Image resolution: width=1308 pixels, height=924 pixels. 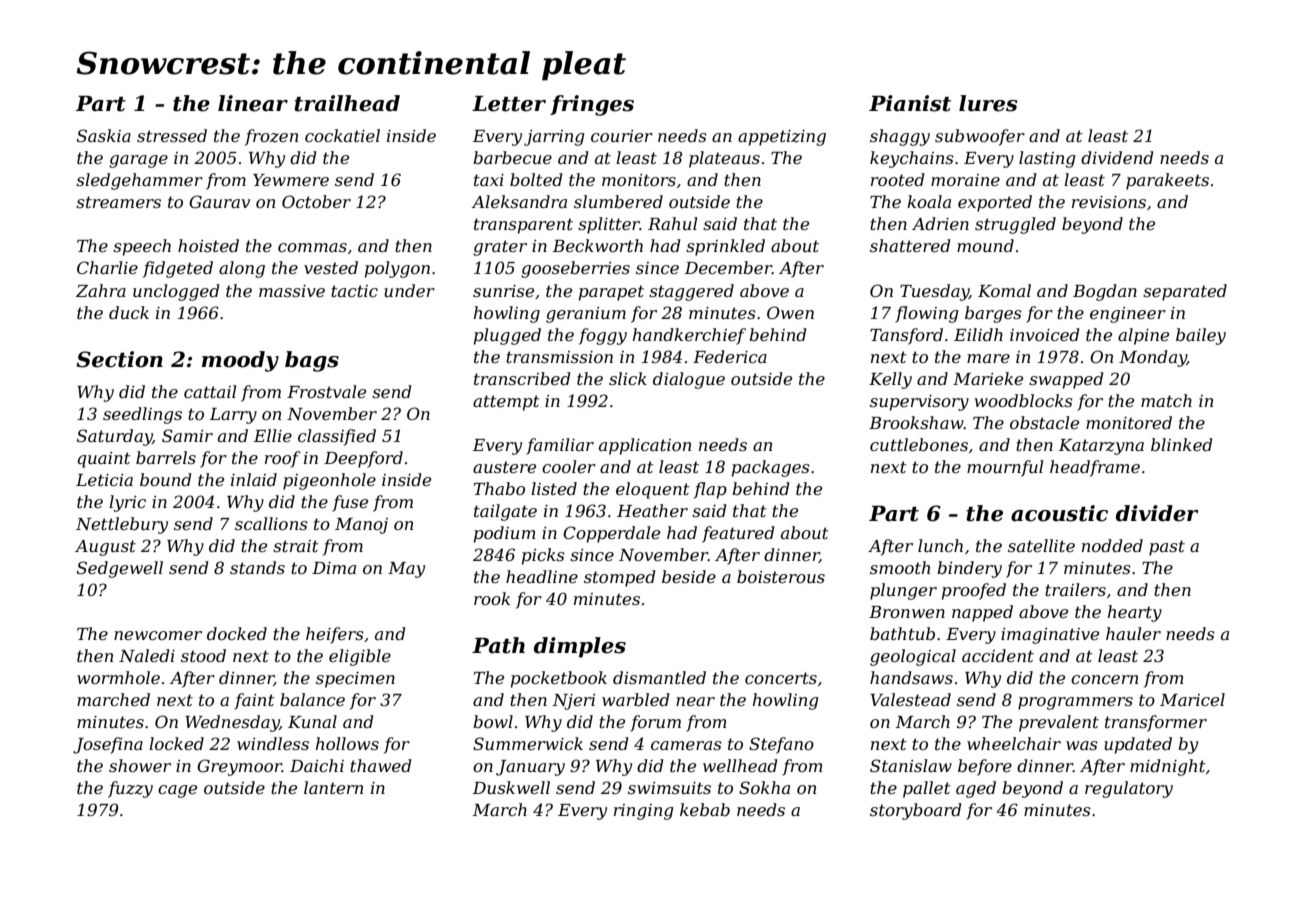 What do you see at coordinates (1117, 157) in the document?
I see `dividend` at bounding box center [1117, 157].
